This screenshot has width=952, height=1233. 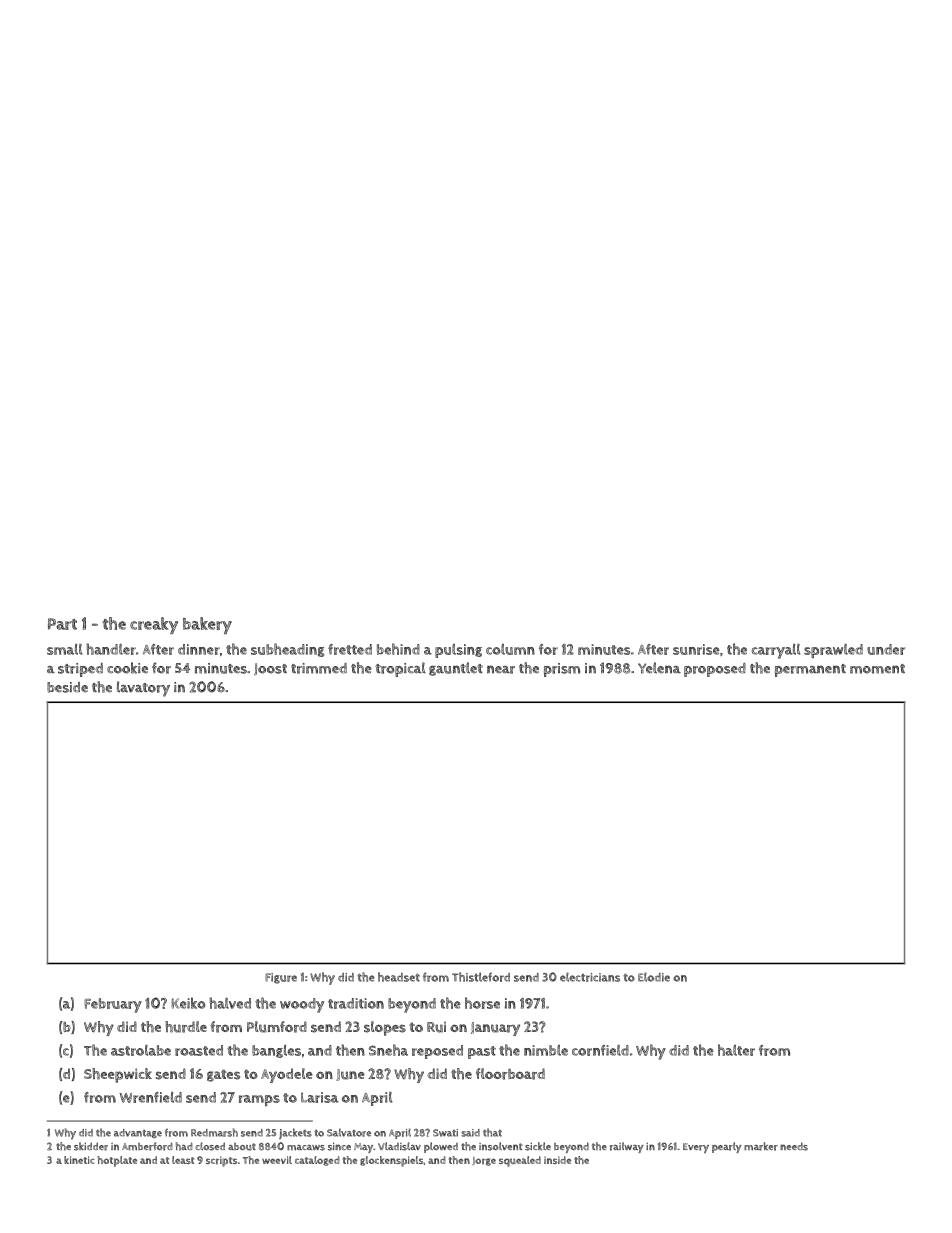 What do you see at coordinates (510, 649) in the screenshot?
I see `column` at bounding box center [510, 649].
